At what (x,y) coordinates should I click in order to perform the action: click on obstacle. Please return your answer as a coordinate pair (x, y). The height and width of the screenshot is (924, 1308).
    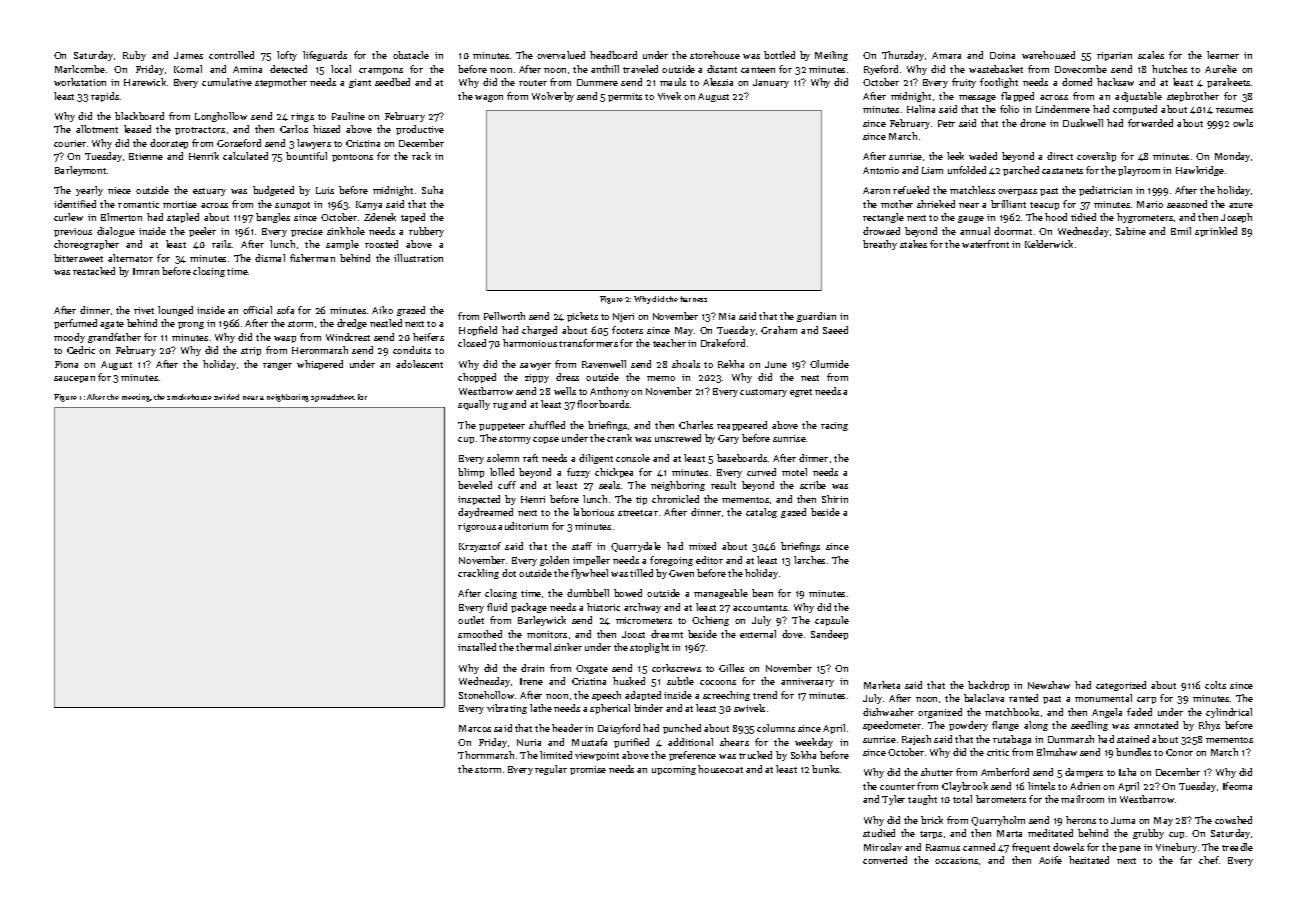
    Looking at the image, I should click on (411, 55).
